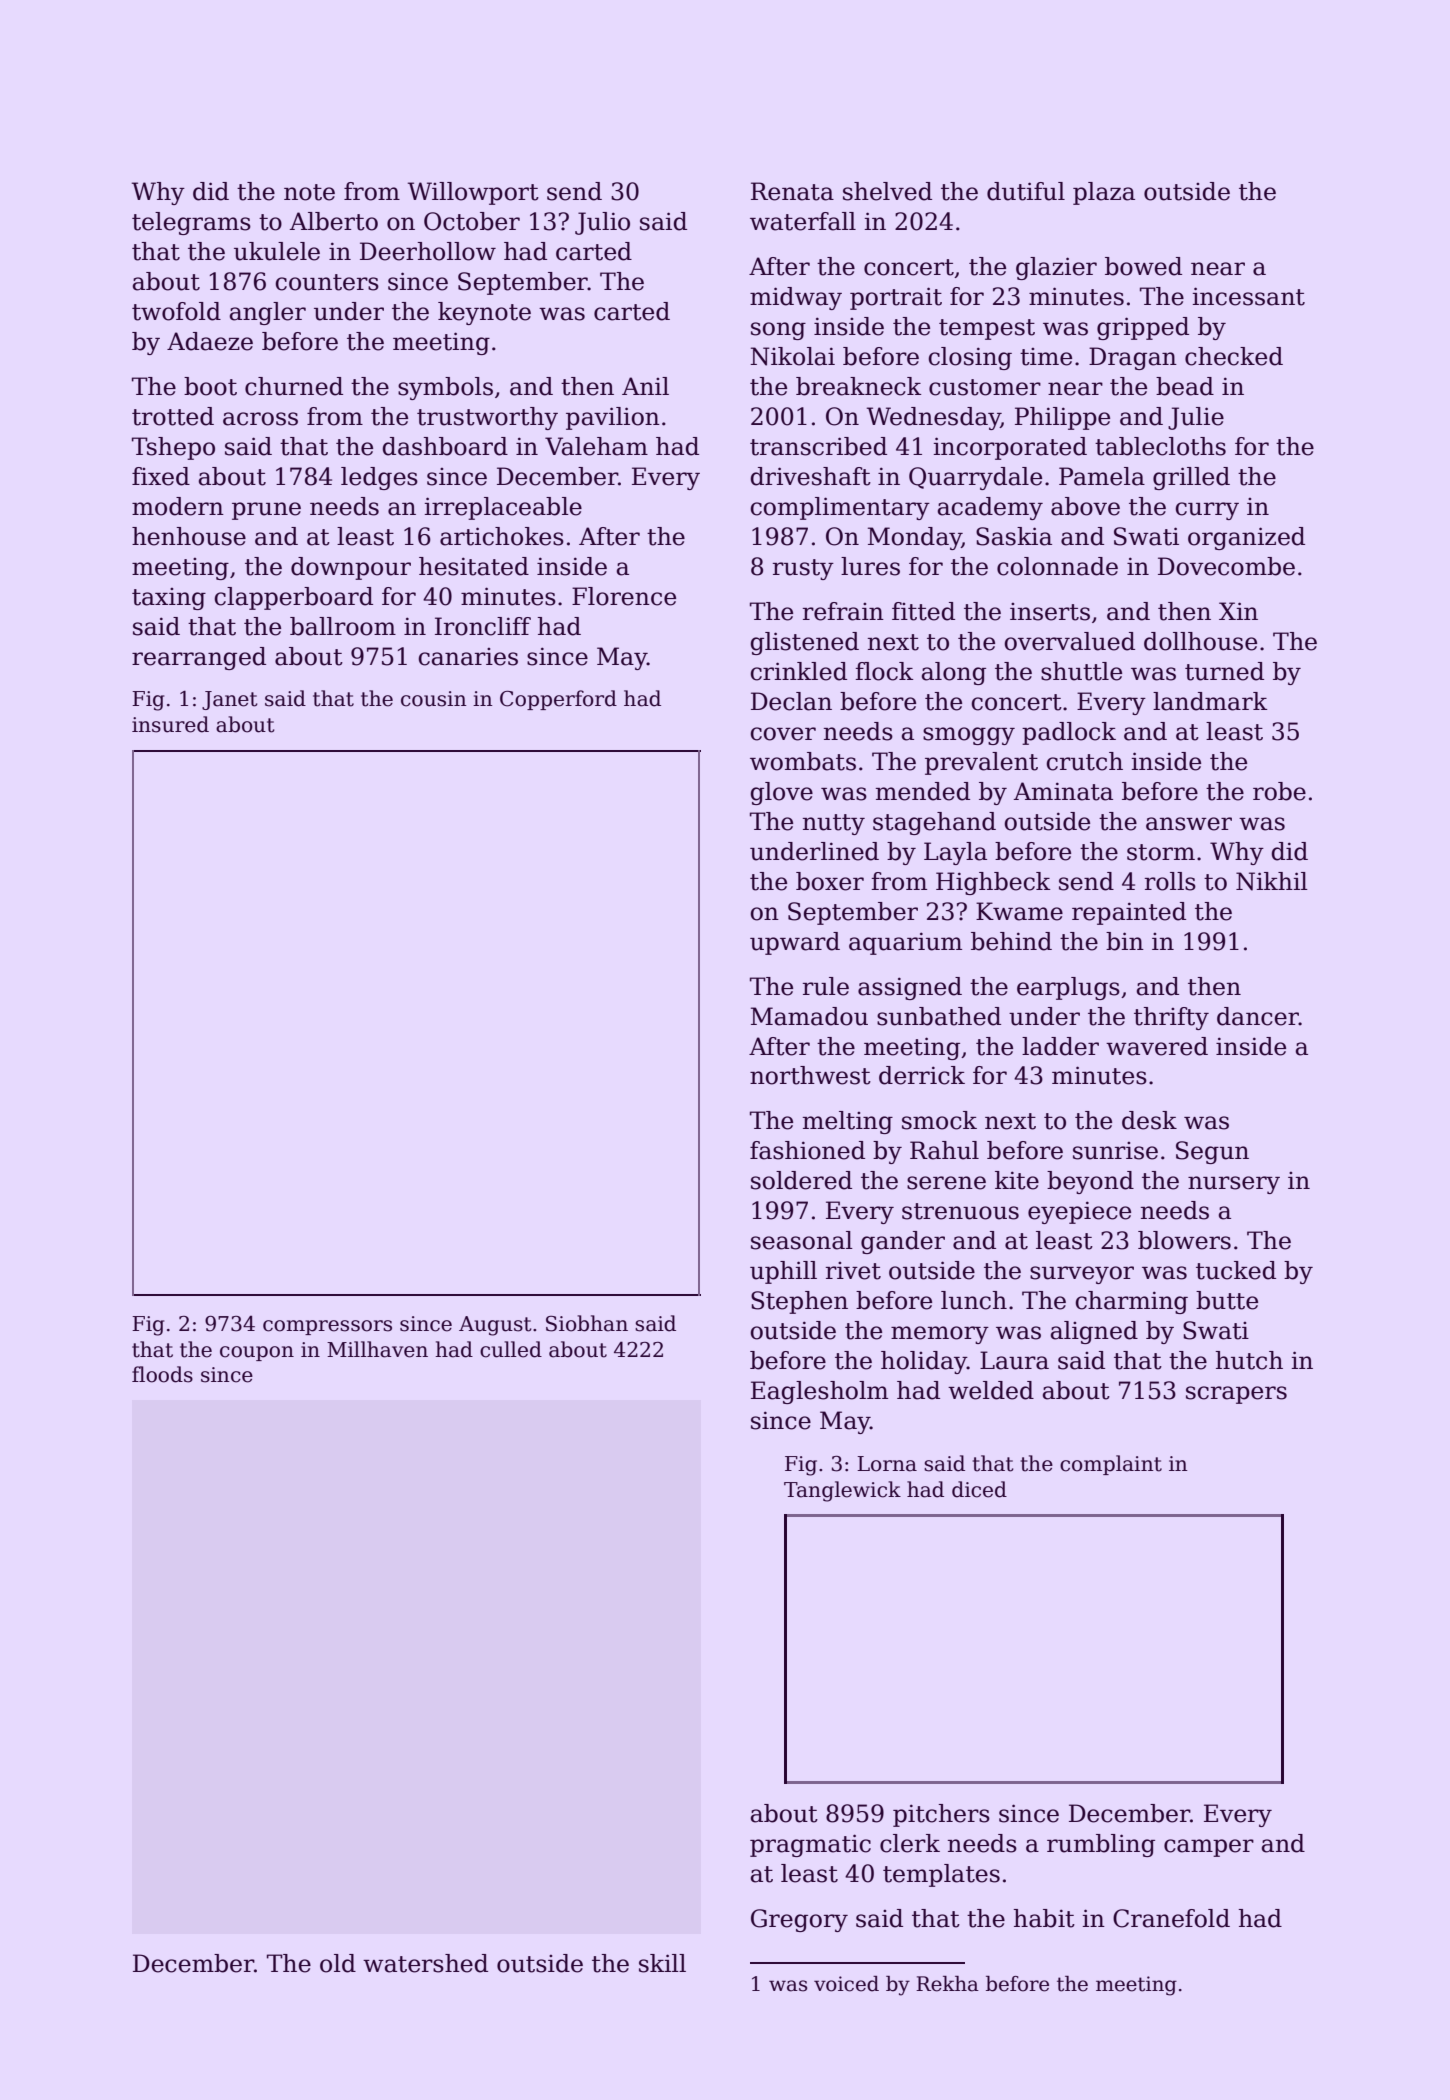 The image size is (1450, 2100). I want to click on insured, so click(170, 724).
